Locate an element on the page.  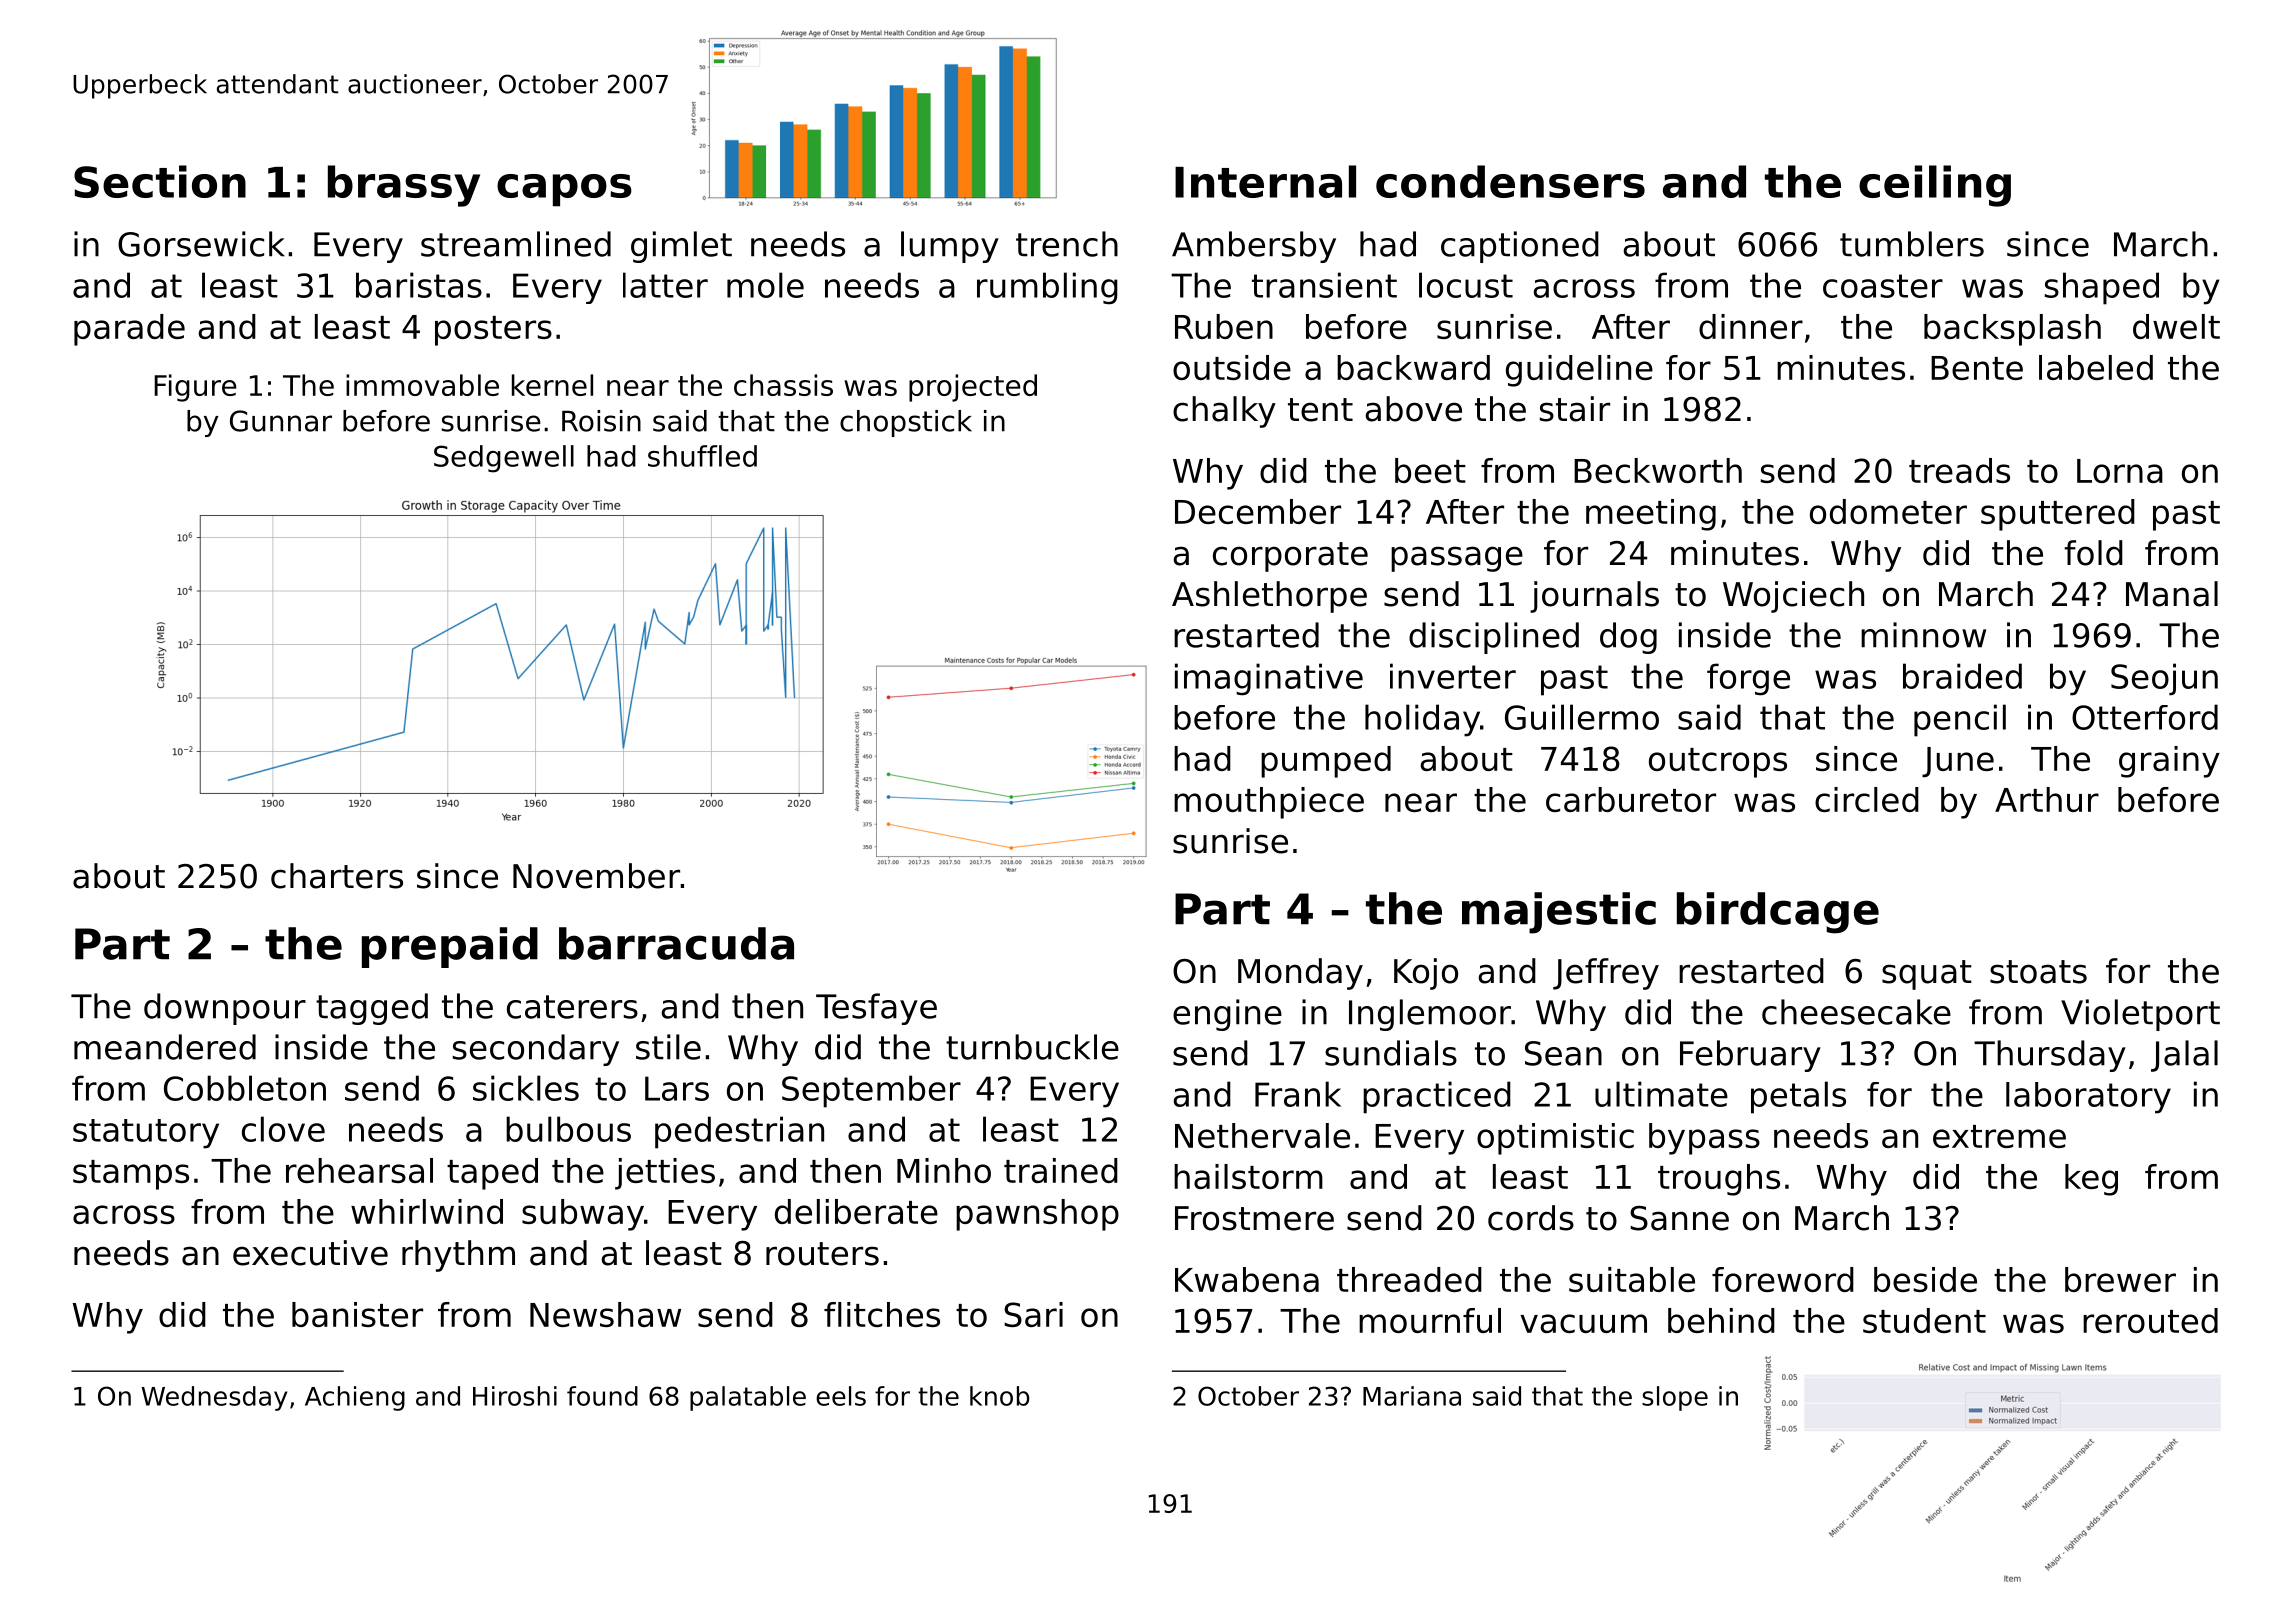
slope is located at coordinates (1675, 1398).
